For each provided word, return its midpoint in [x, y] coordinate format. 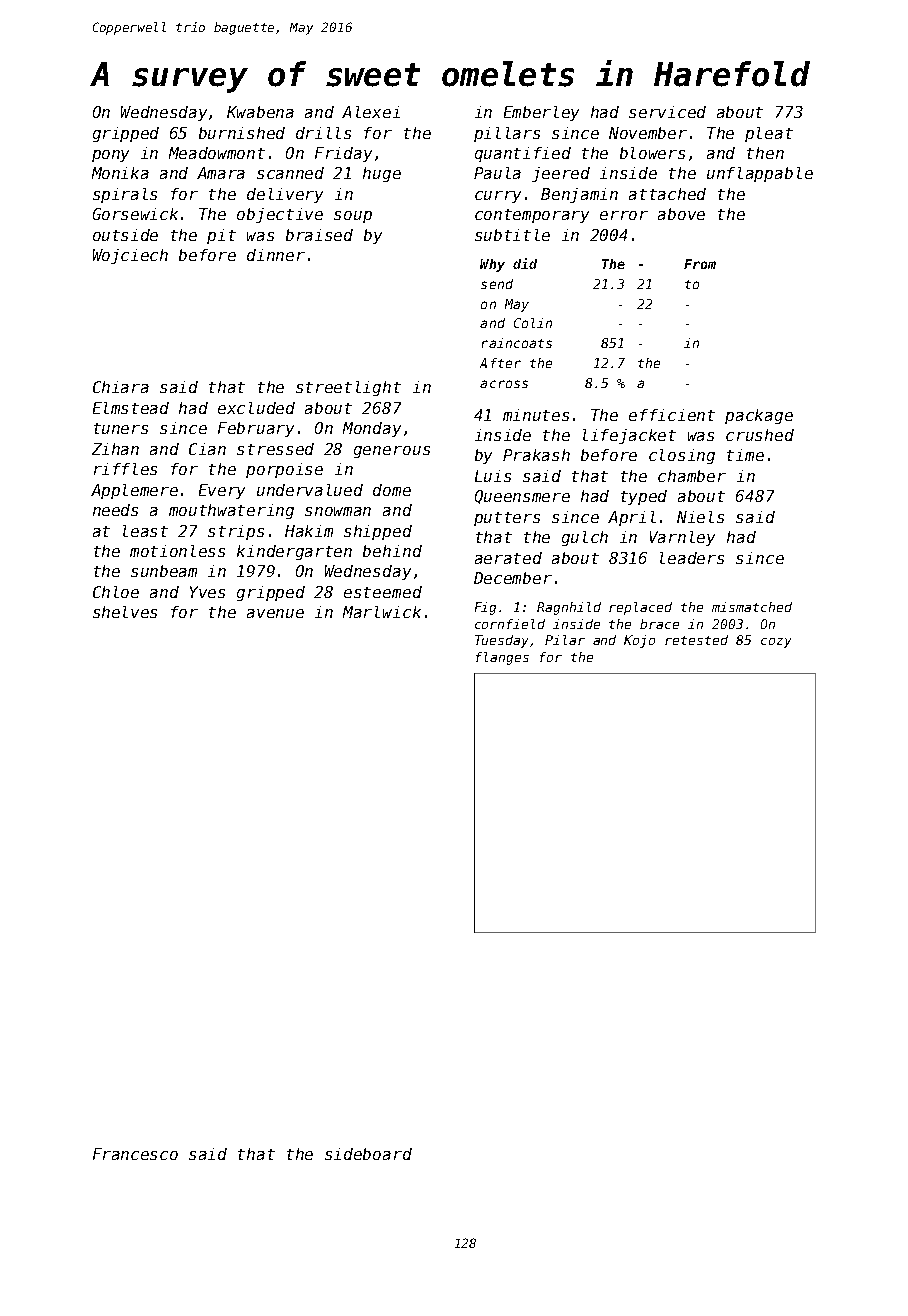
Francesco [135, 1154]
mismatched [752, 607]
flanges [502, 658]
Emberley [541, 113]
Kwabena [260, 112]
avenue [275, 613]
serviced [667, 112]
